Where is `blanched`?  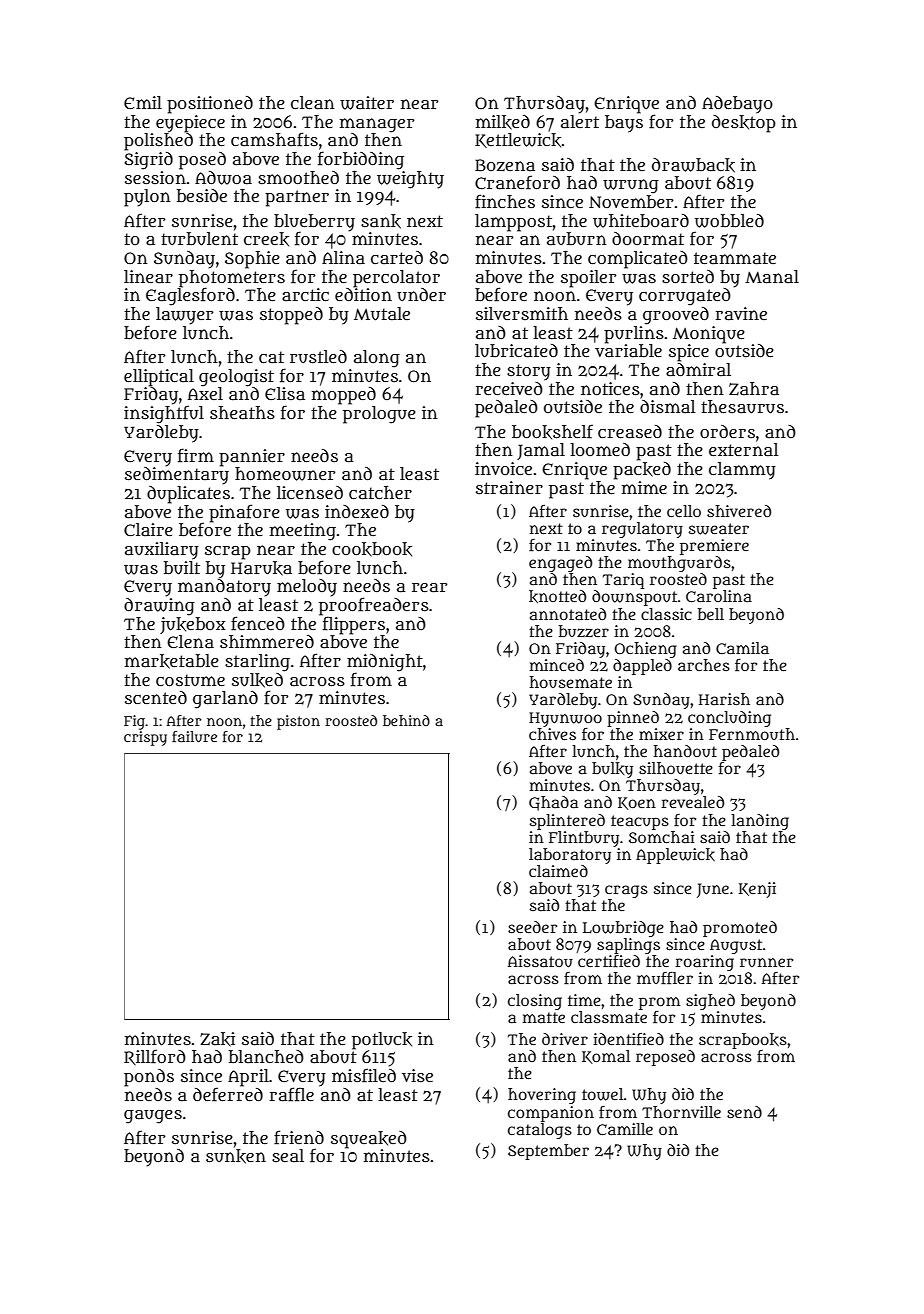 blanched is located at coordinates (266, 1056).
